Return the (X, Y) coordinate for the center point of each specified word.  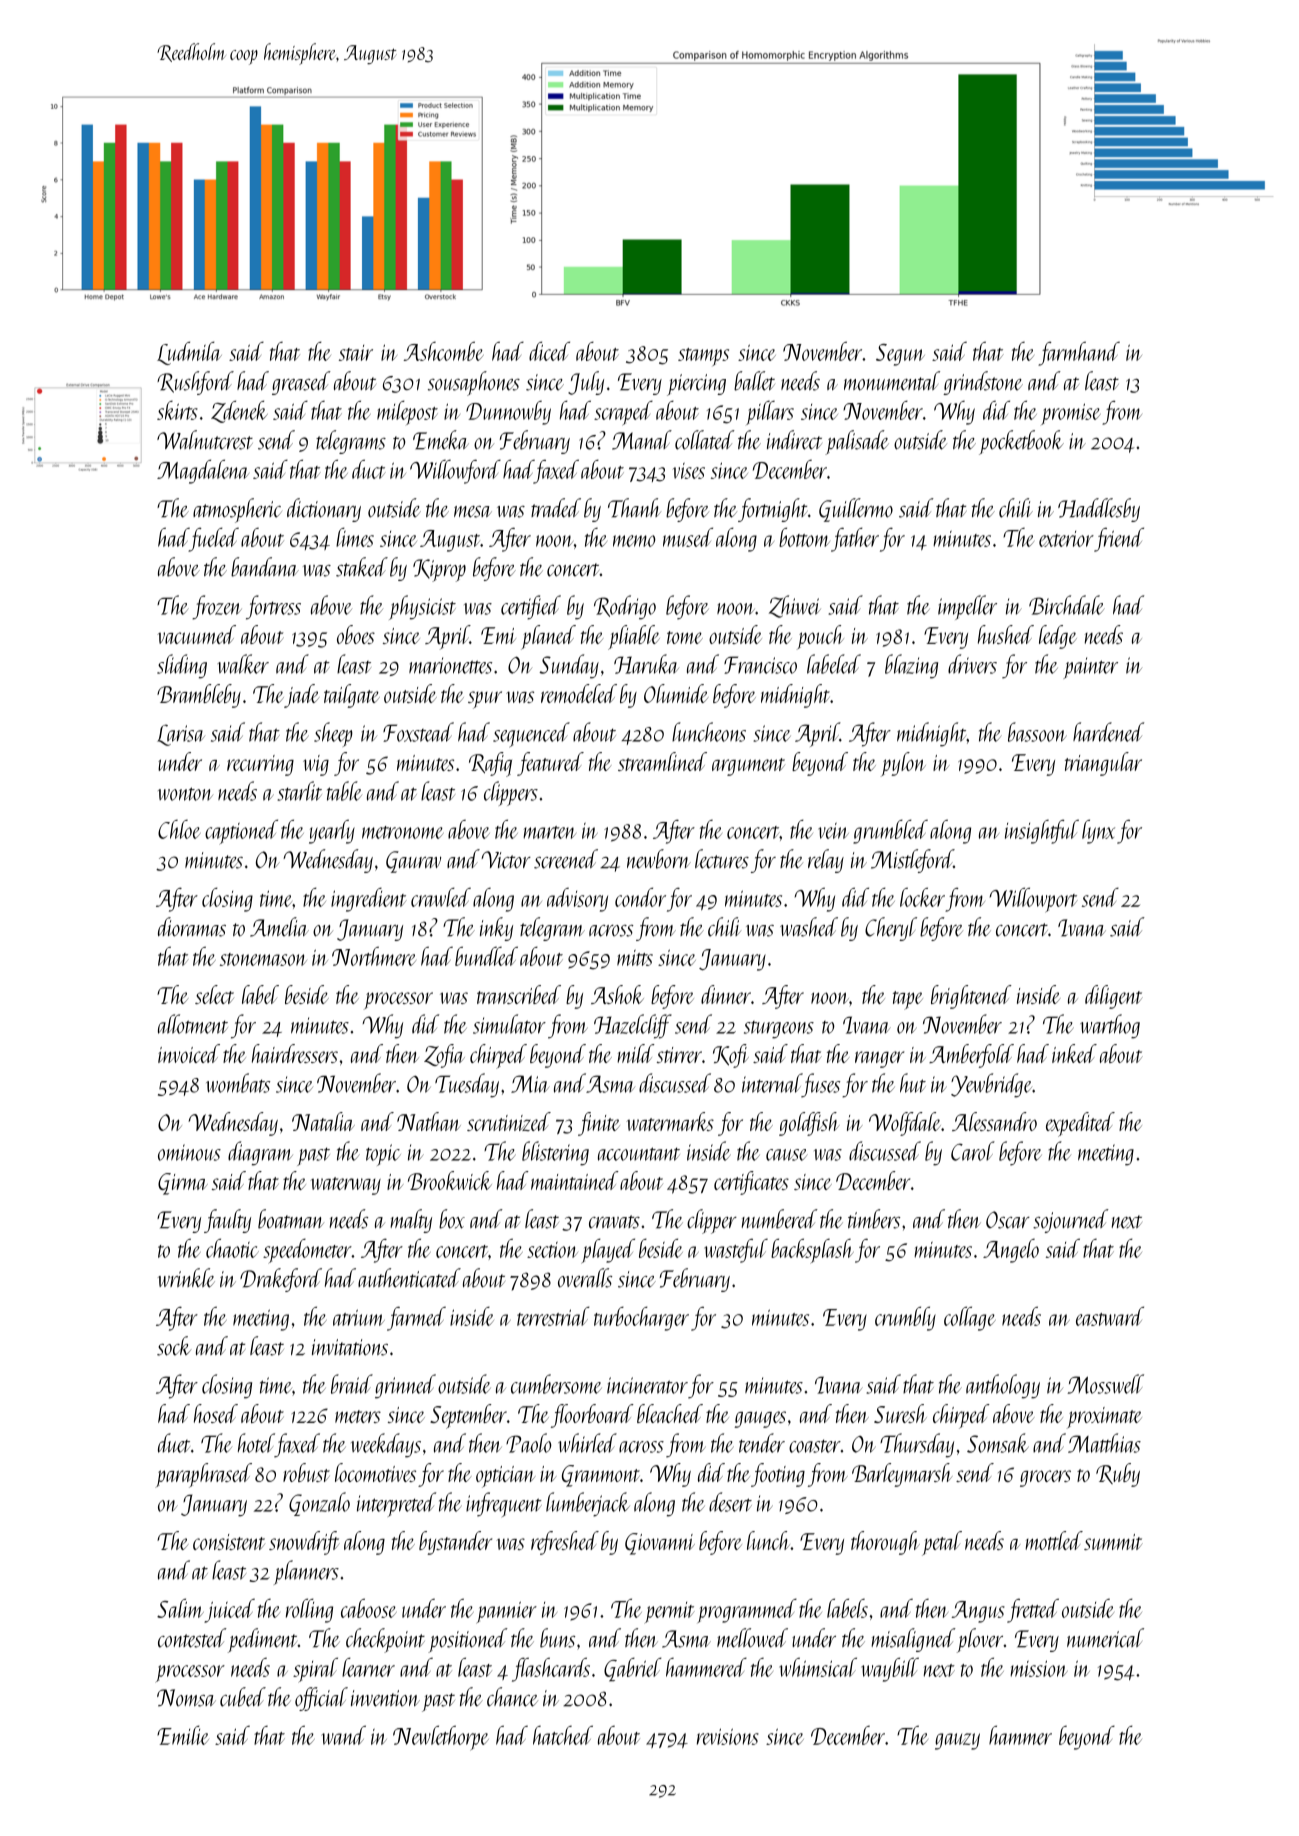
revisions (728, 1736)
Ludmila (189, 353)
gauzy (957, 1741)
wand (343, 1735)
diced (549, 351)
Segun (900, 355)
